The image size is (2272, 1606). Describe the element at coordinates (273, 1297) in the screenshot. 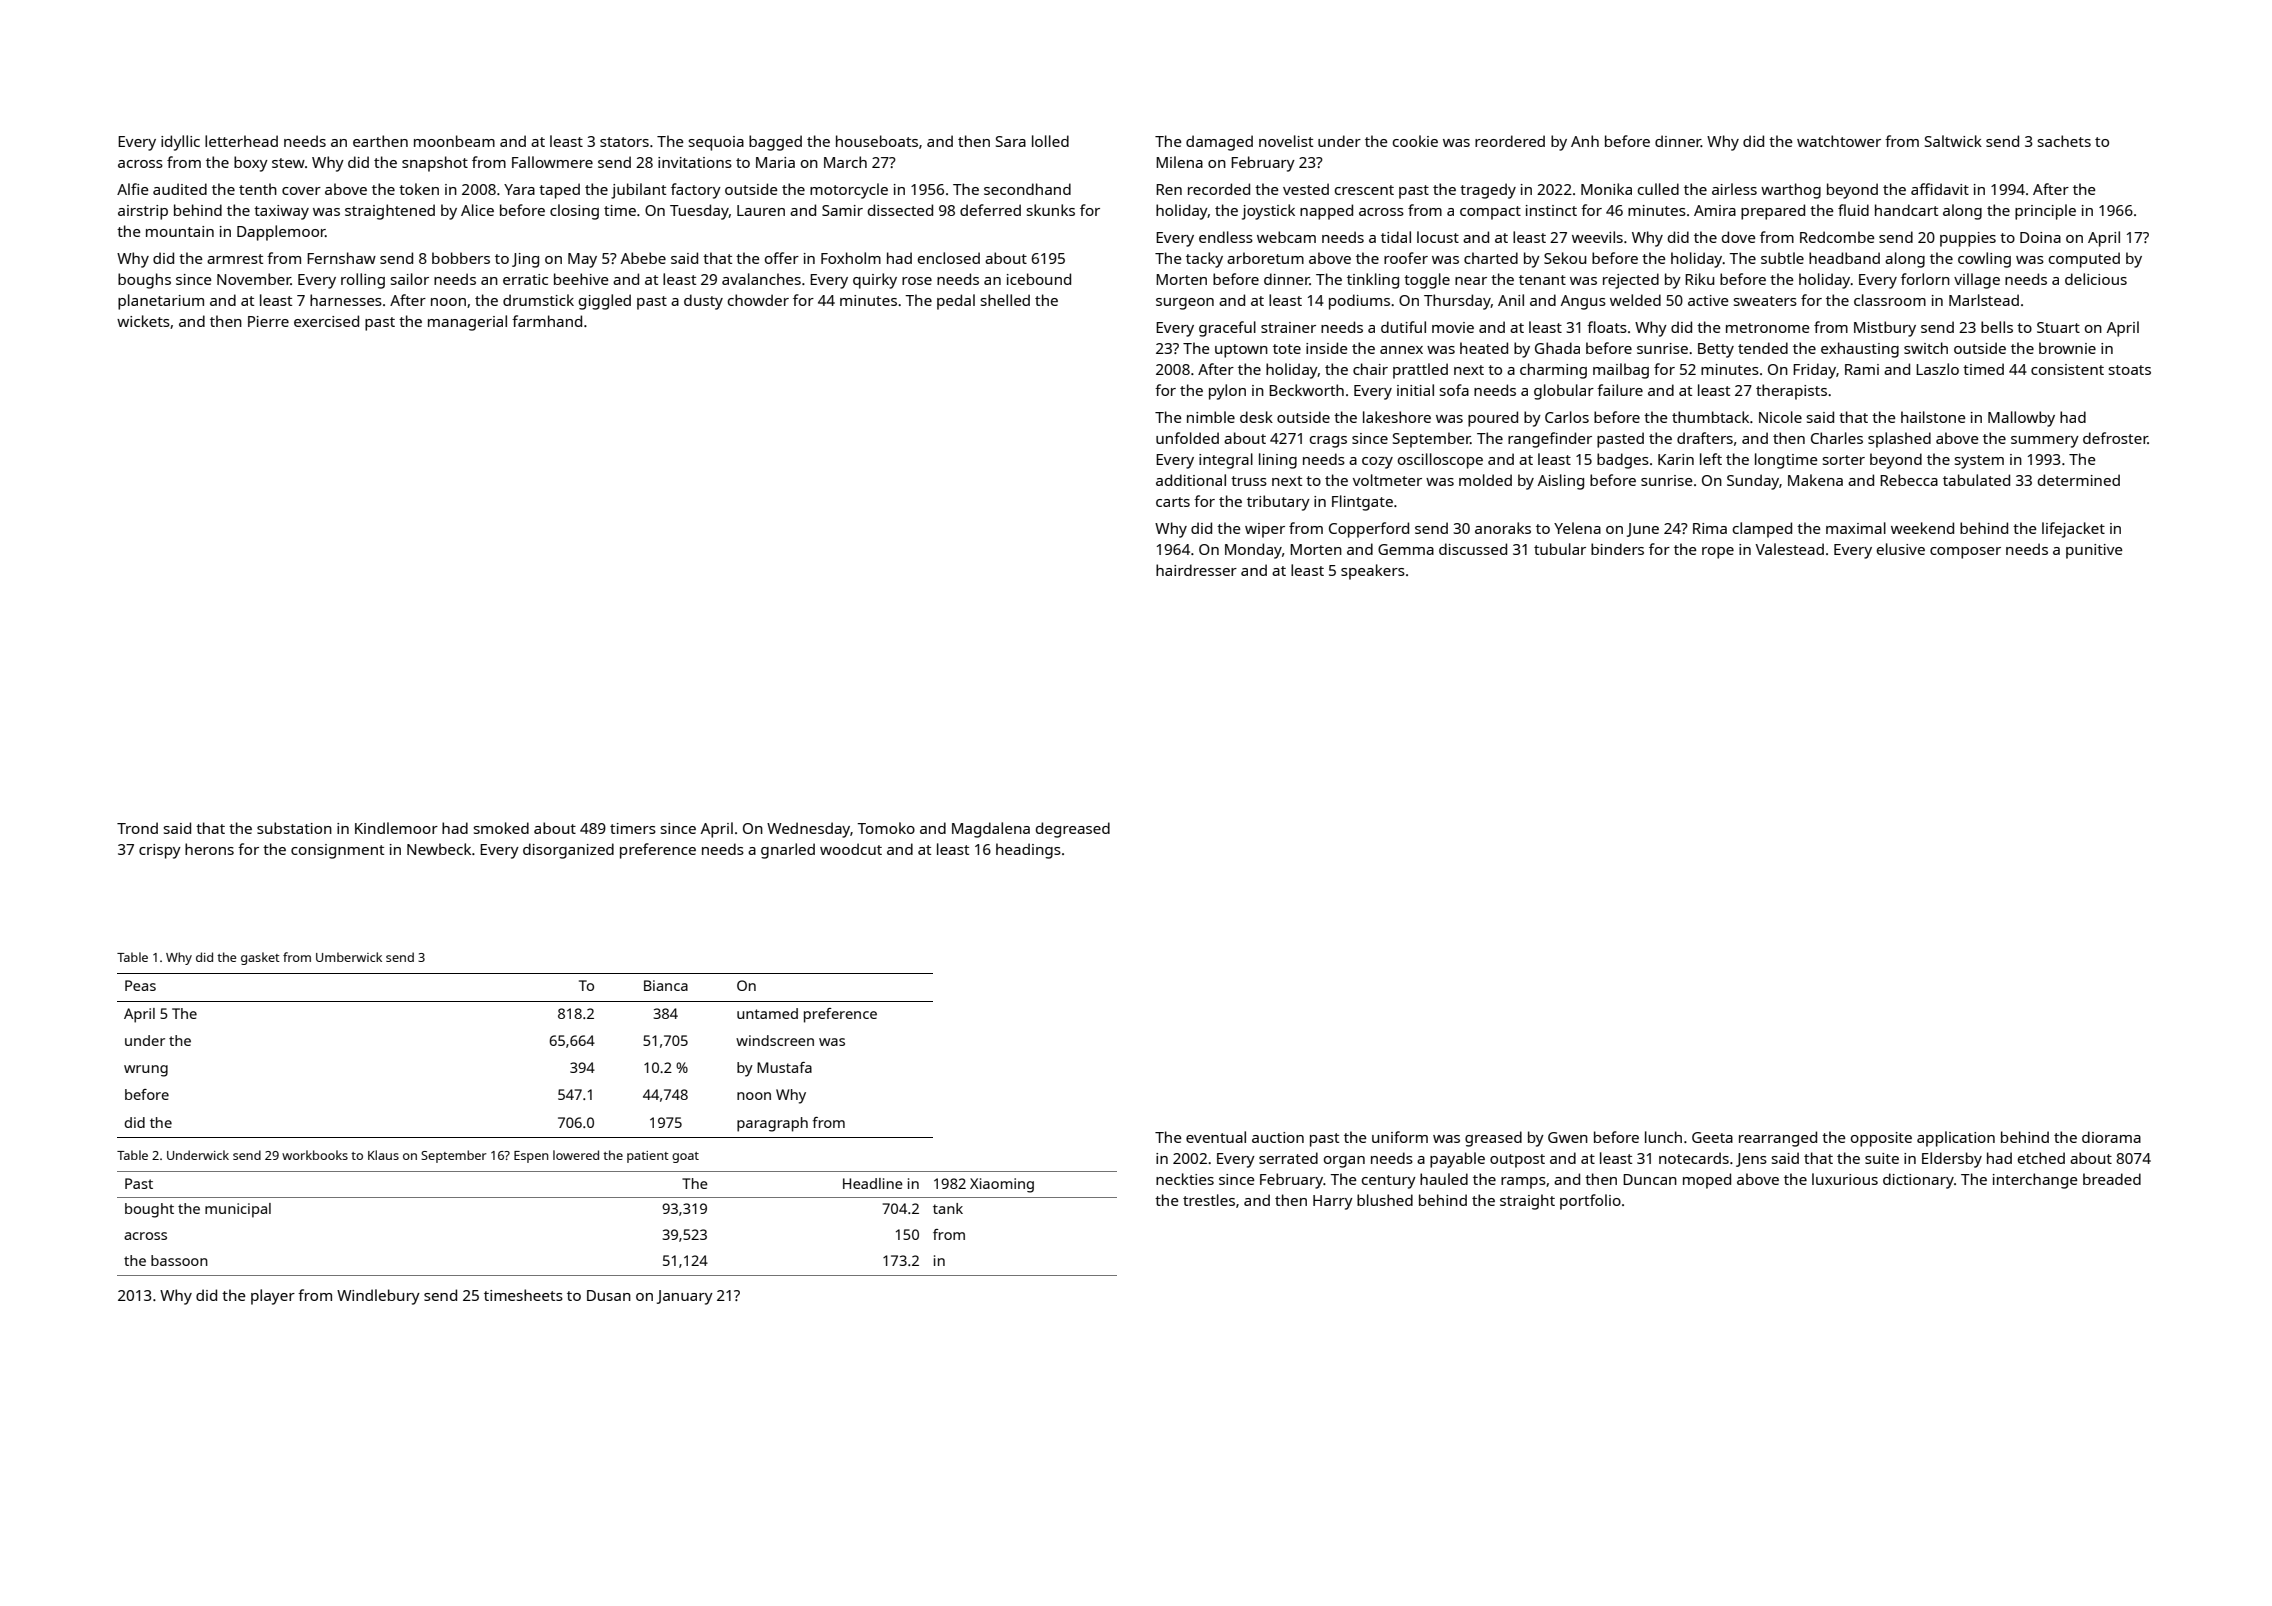

I see `player` at that location.
